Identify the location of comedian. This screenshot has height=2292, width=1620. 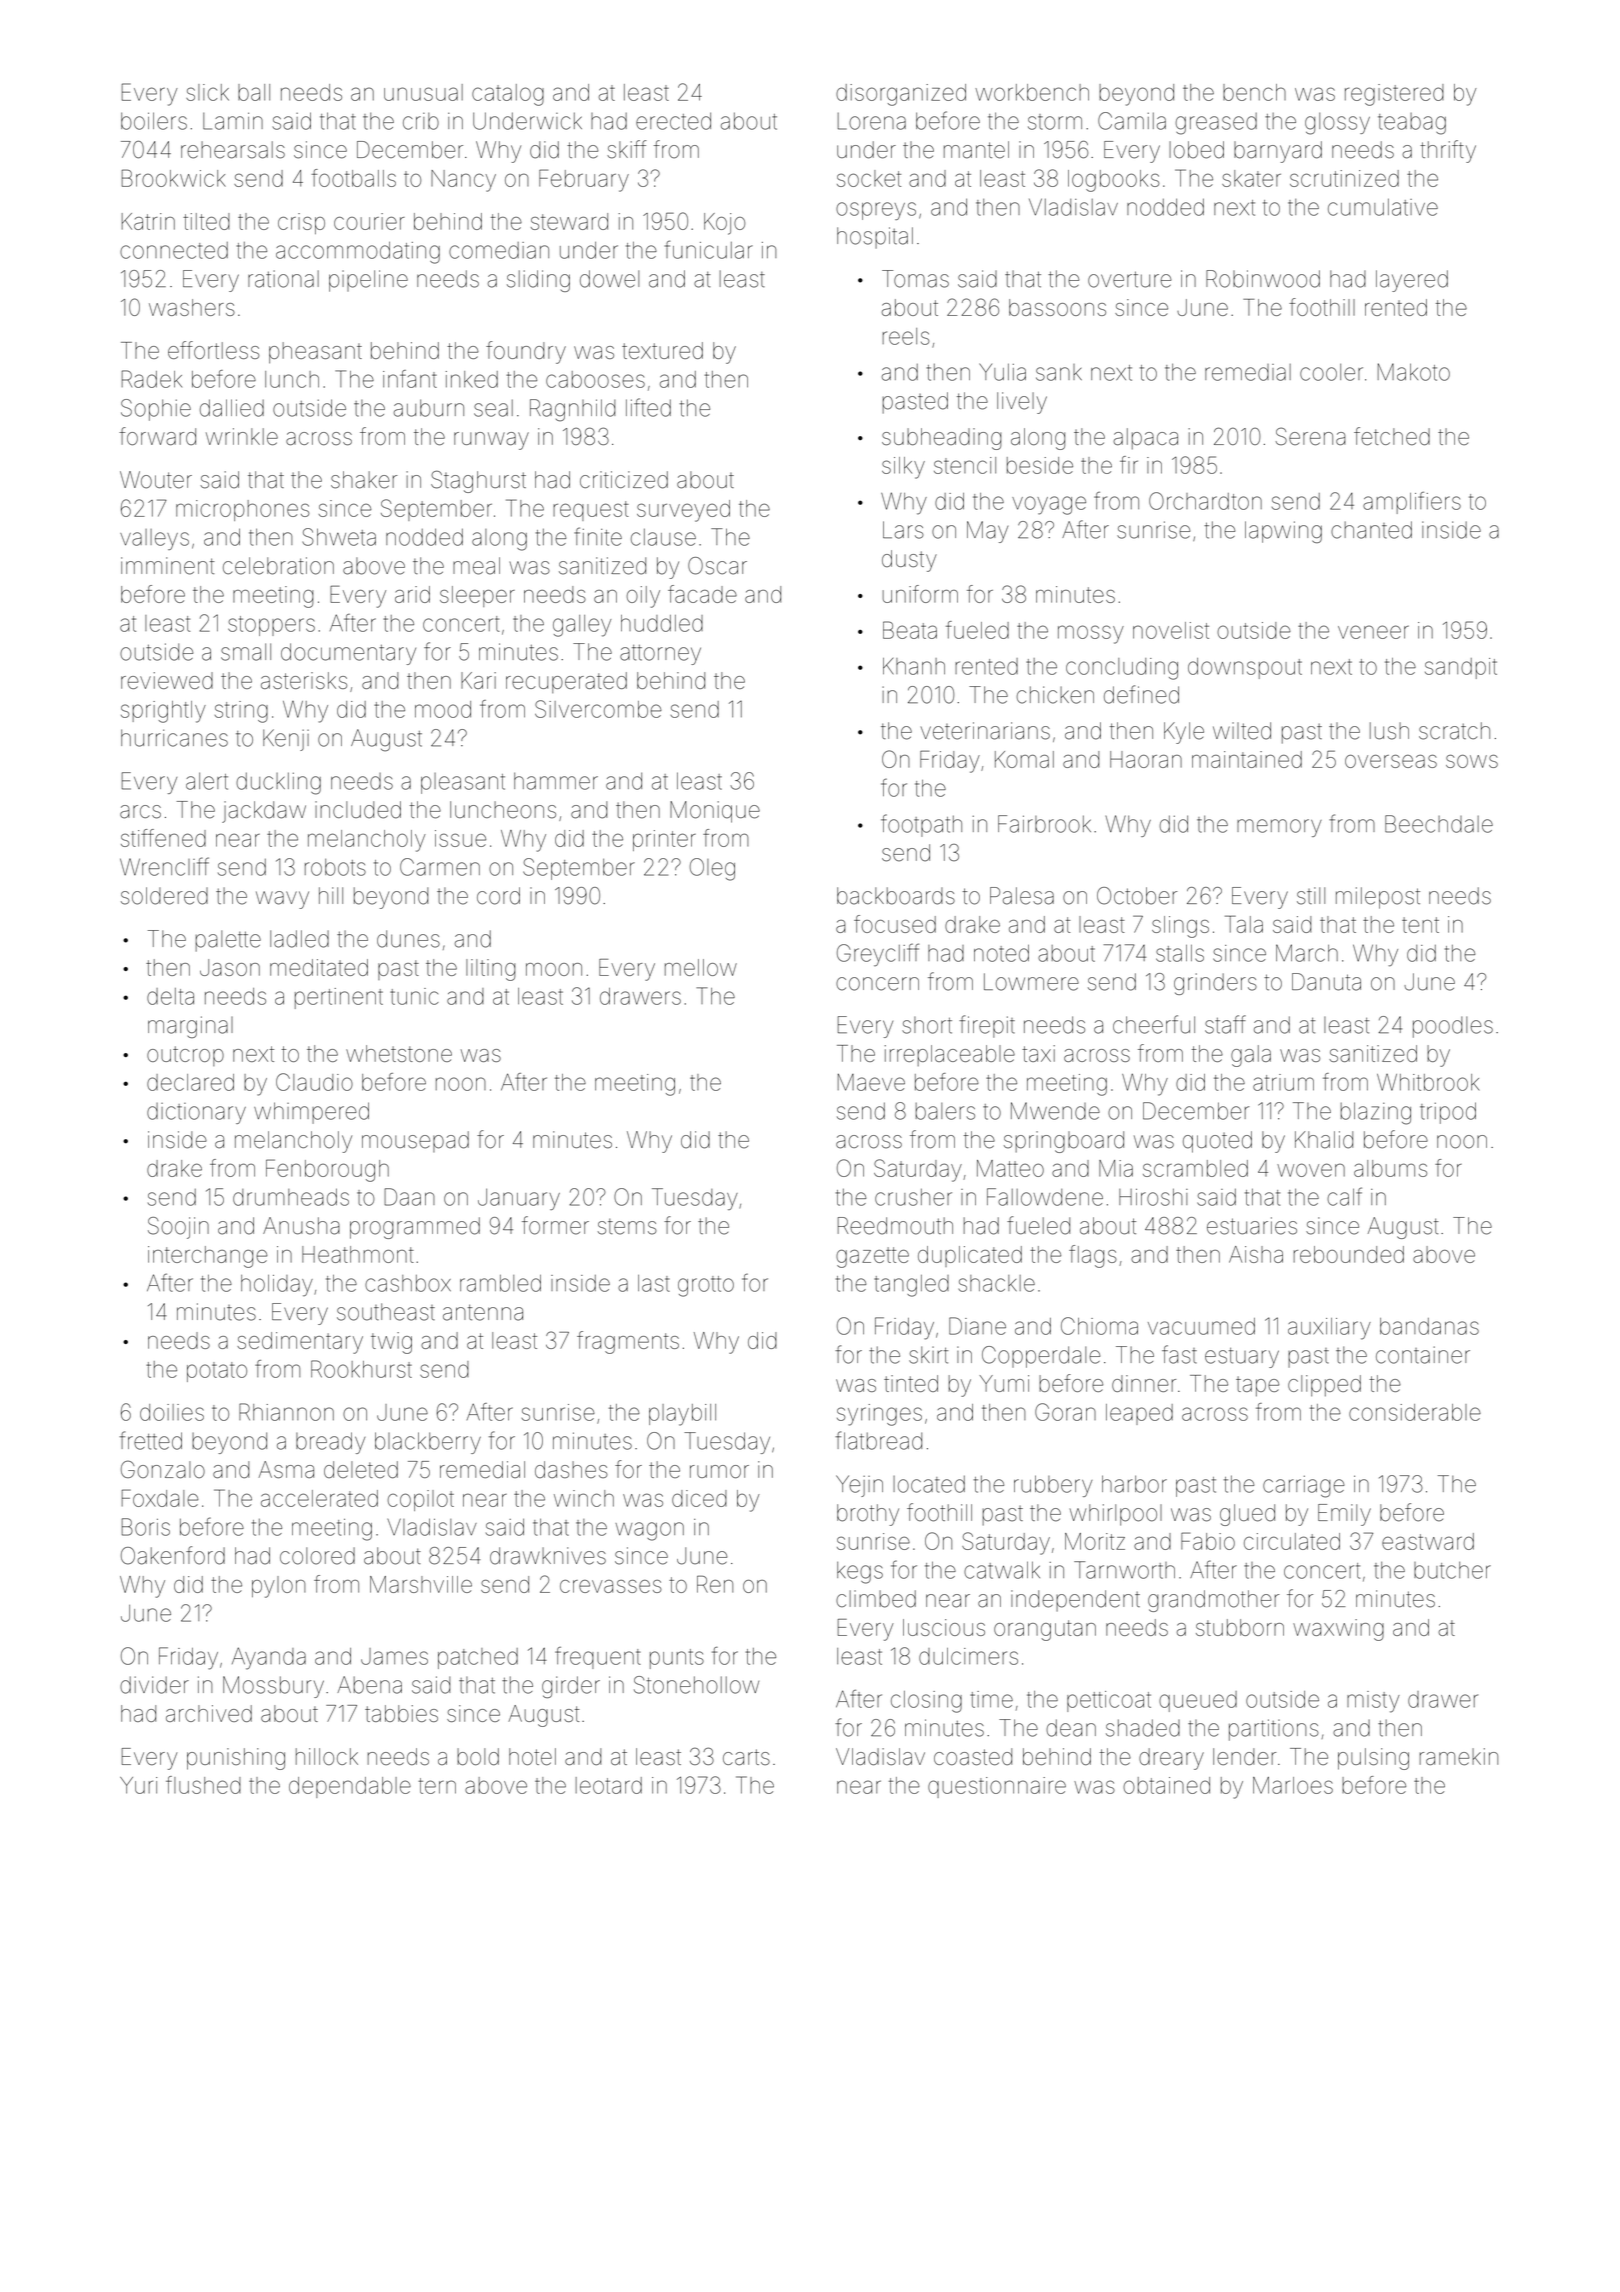
(499, 250).
